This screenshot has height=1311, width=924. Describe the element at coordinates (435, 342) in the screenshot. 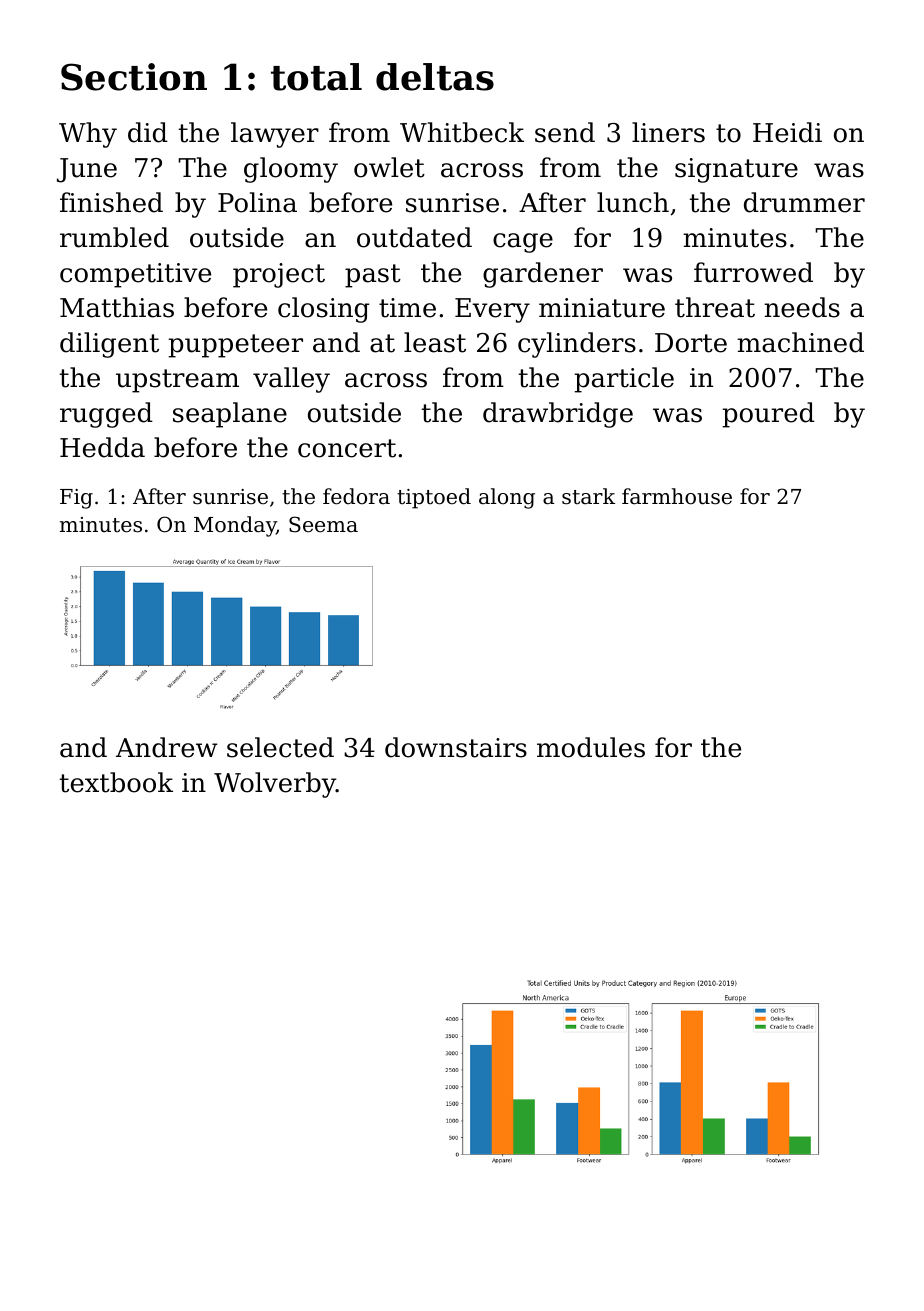

I see `least` at that location.
